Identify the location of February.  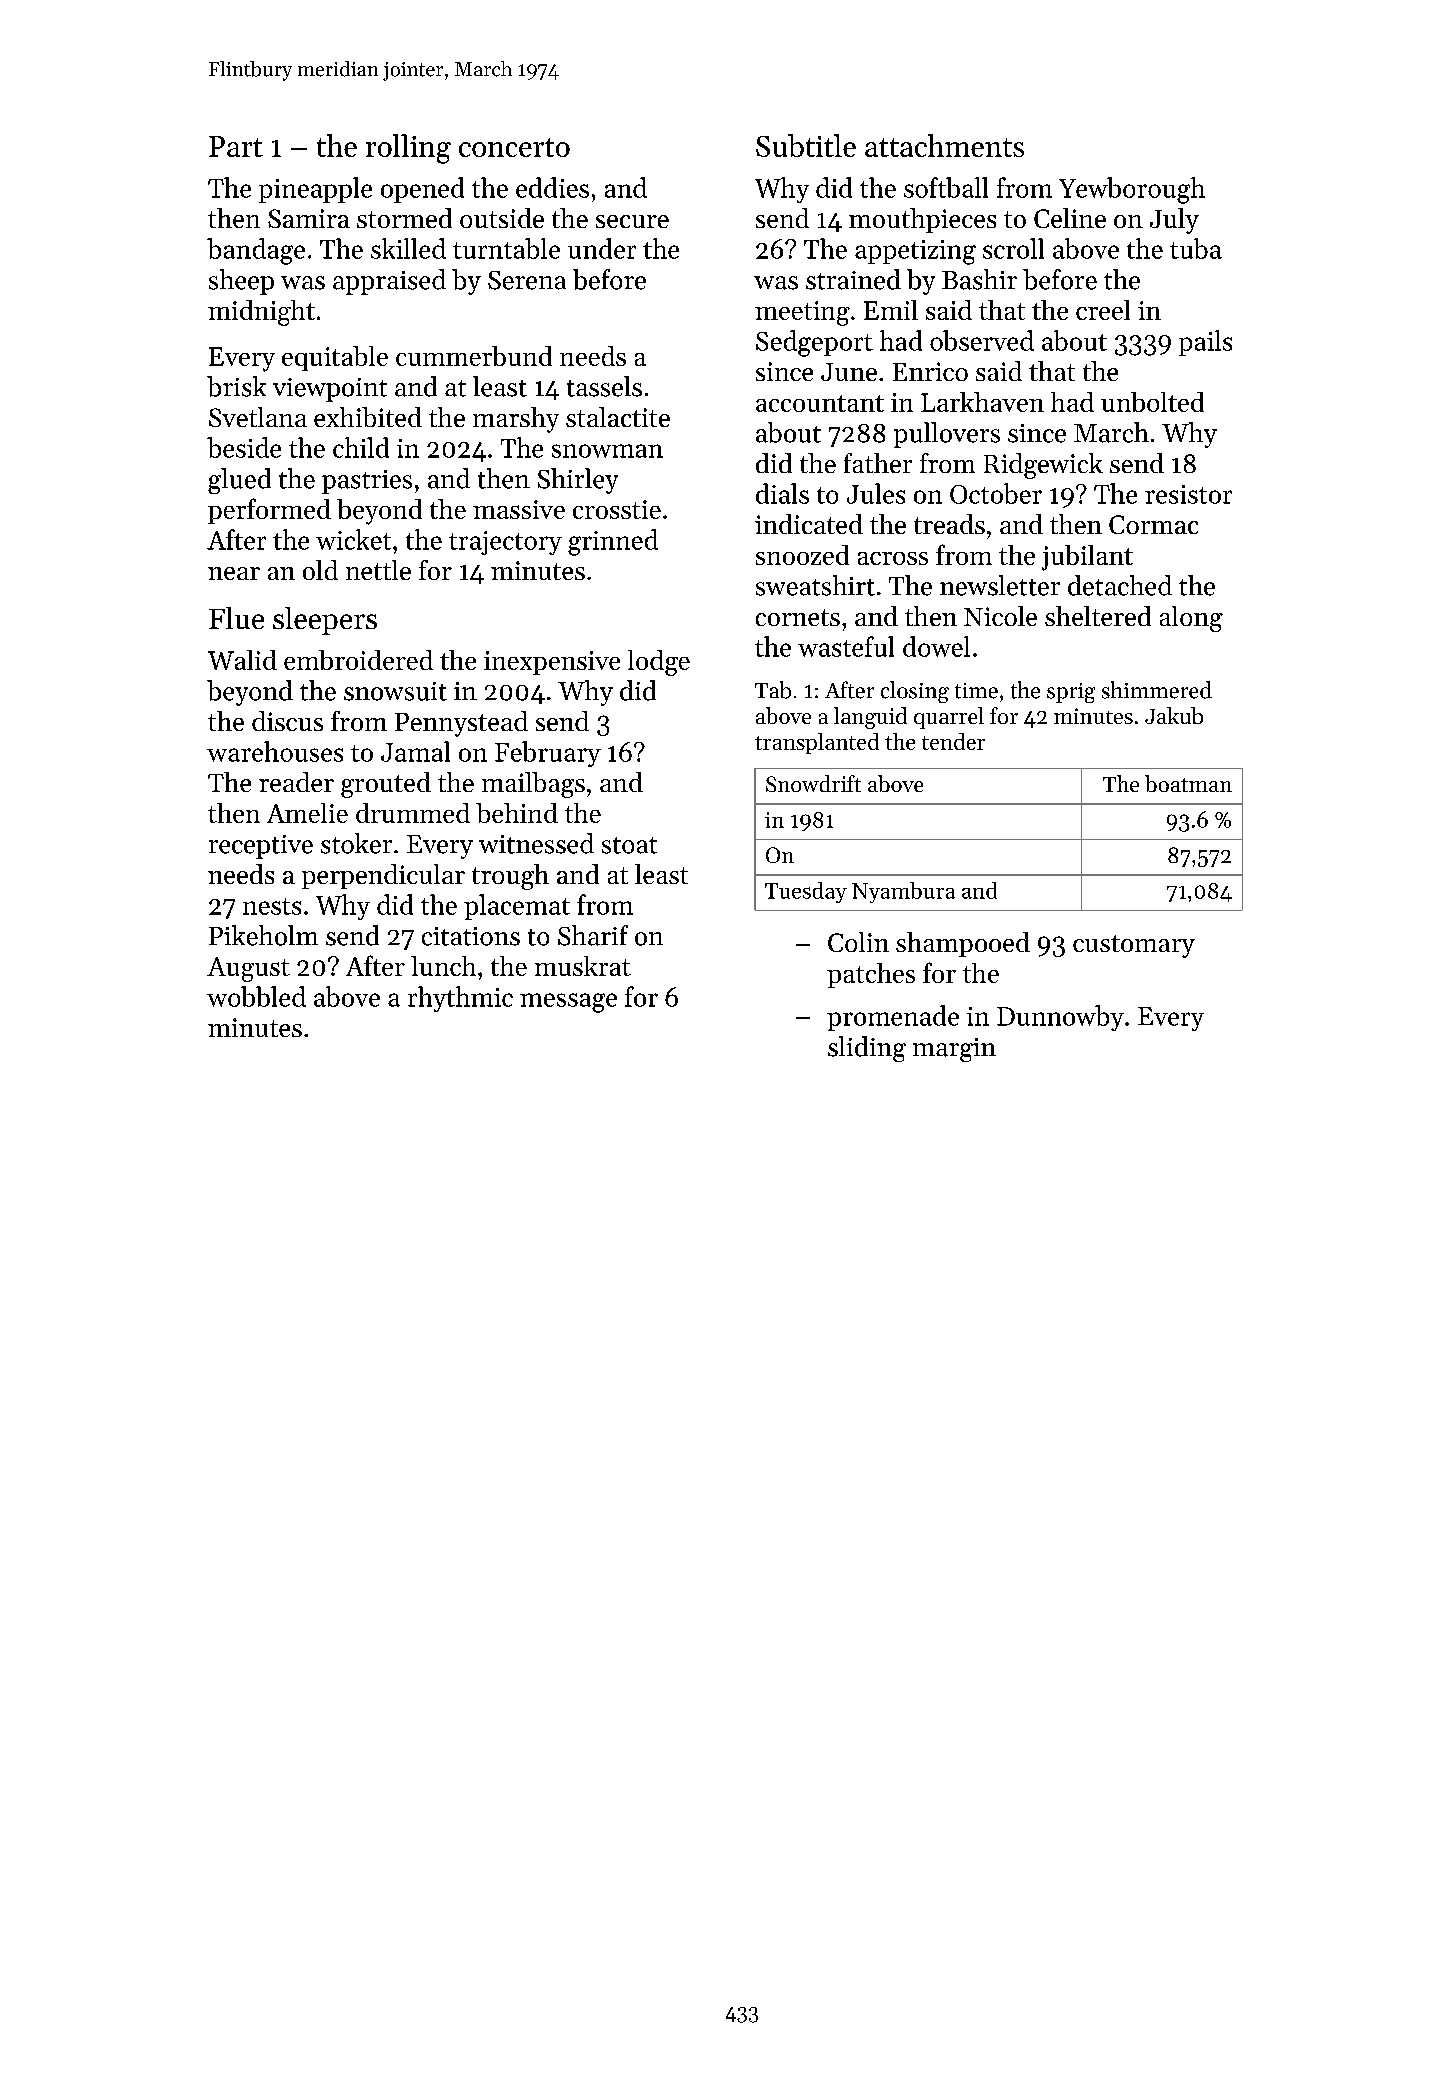
(548, 754).
